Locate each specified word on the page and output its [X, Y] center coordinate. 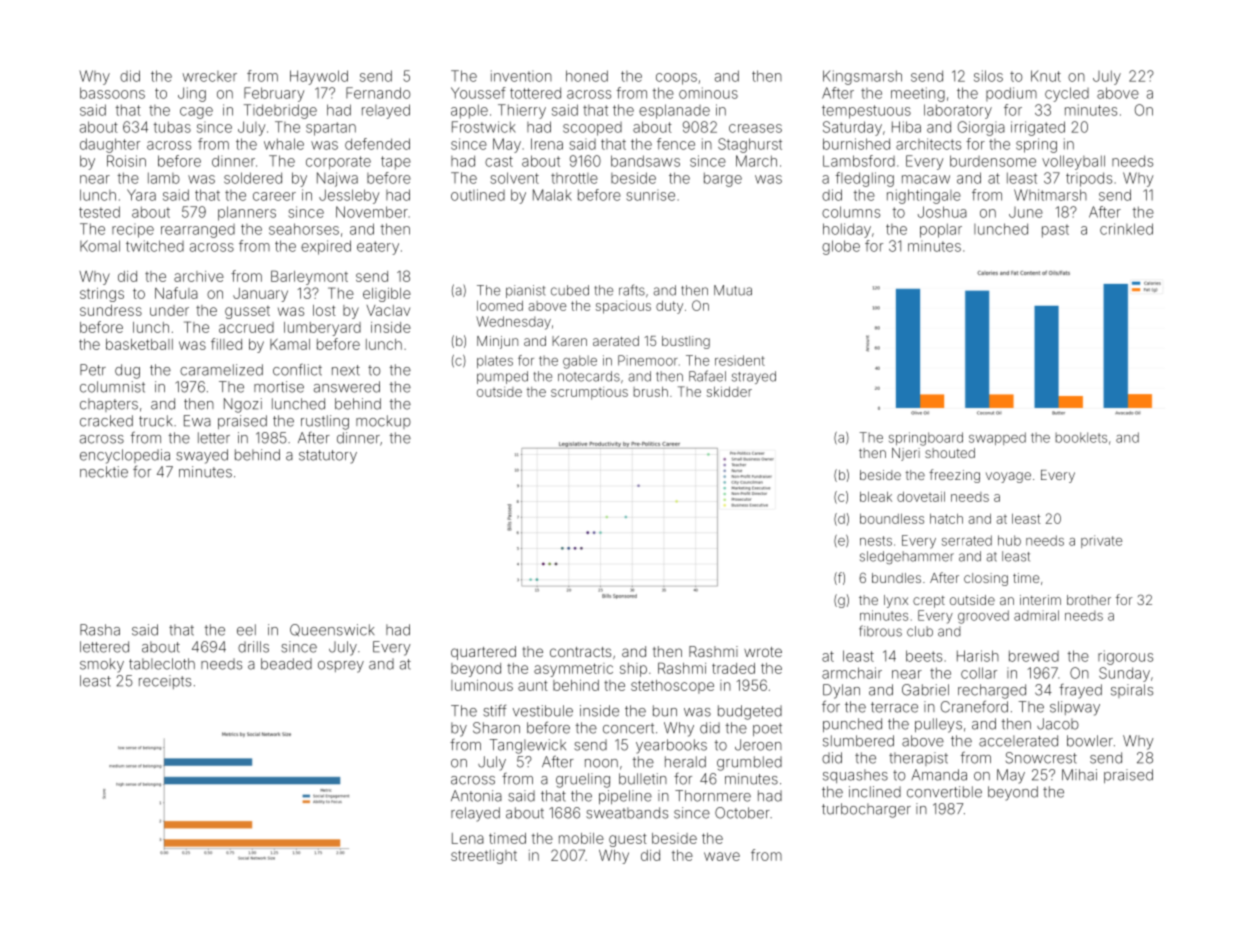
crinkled [1126, 229]
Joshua [942, 212]
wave [722, 856]
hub [1009, 540]
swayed [202, 456]
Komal [100, 246]
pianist [525, 291]
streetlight [484, 857]
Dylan [841, 691]
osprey [341, 667]
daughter [110, 145]
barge [723, 179]
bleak [876, 497]
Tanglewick [528, 746]
